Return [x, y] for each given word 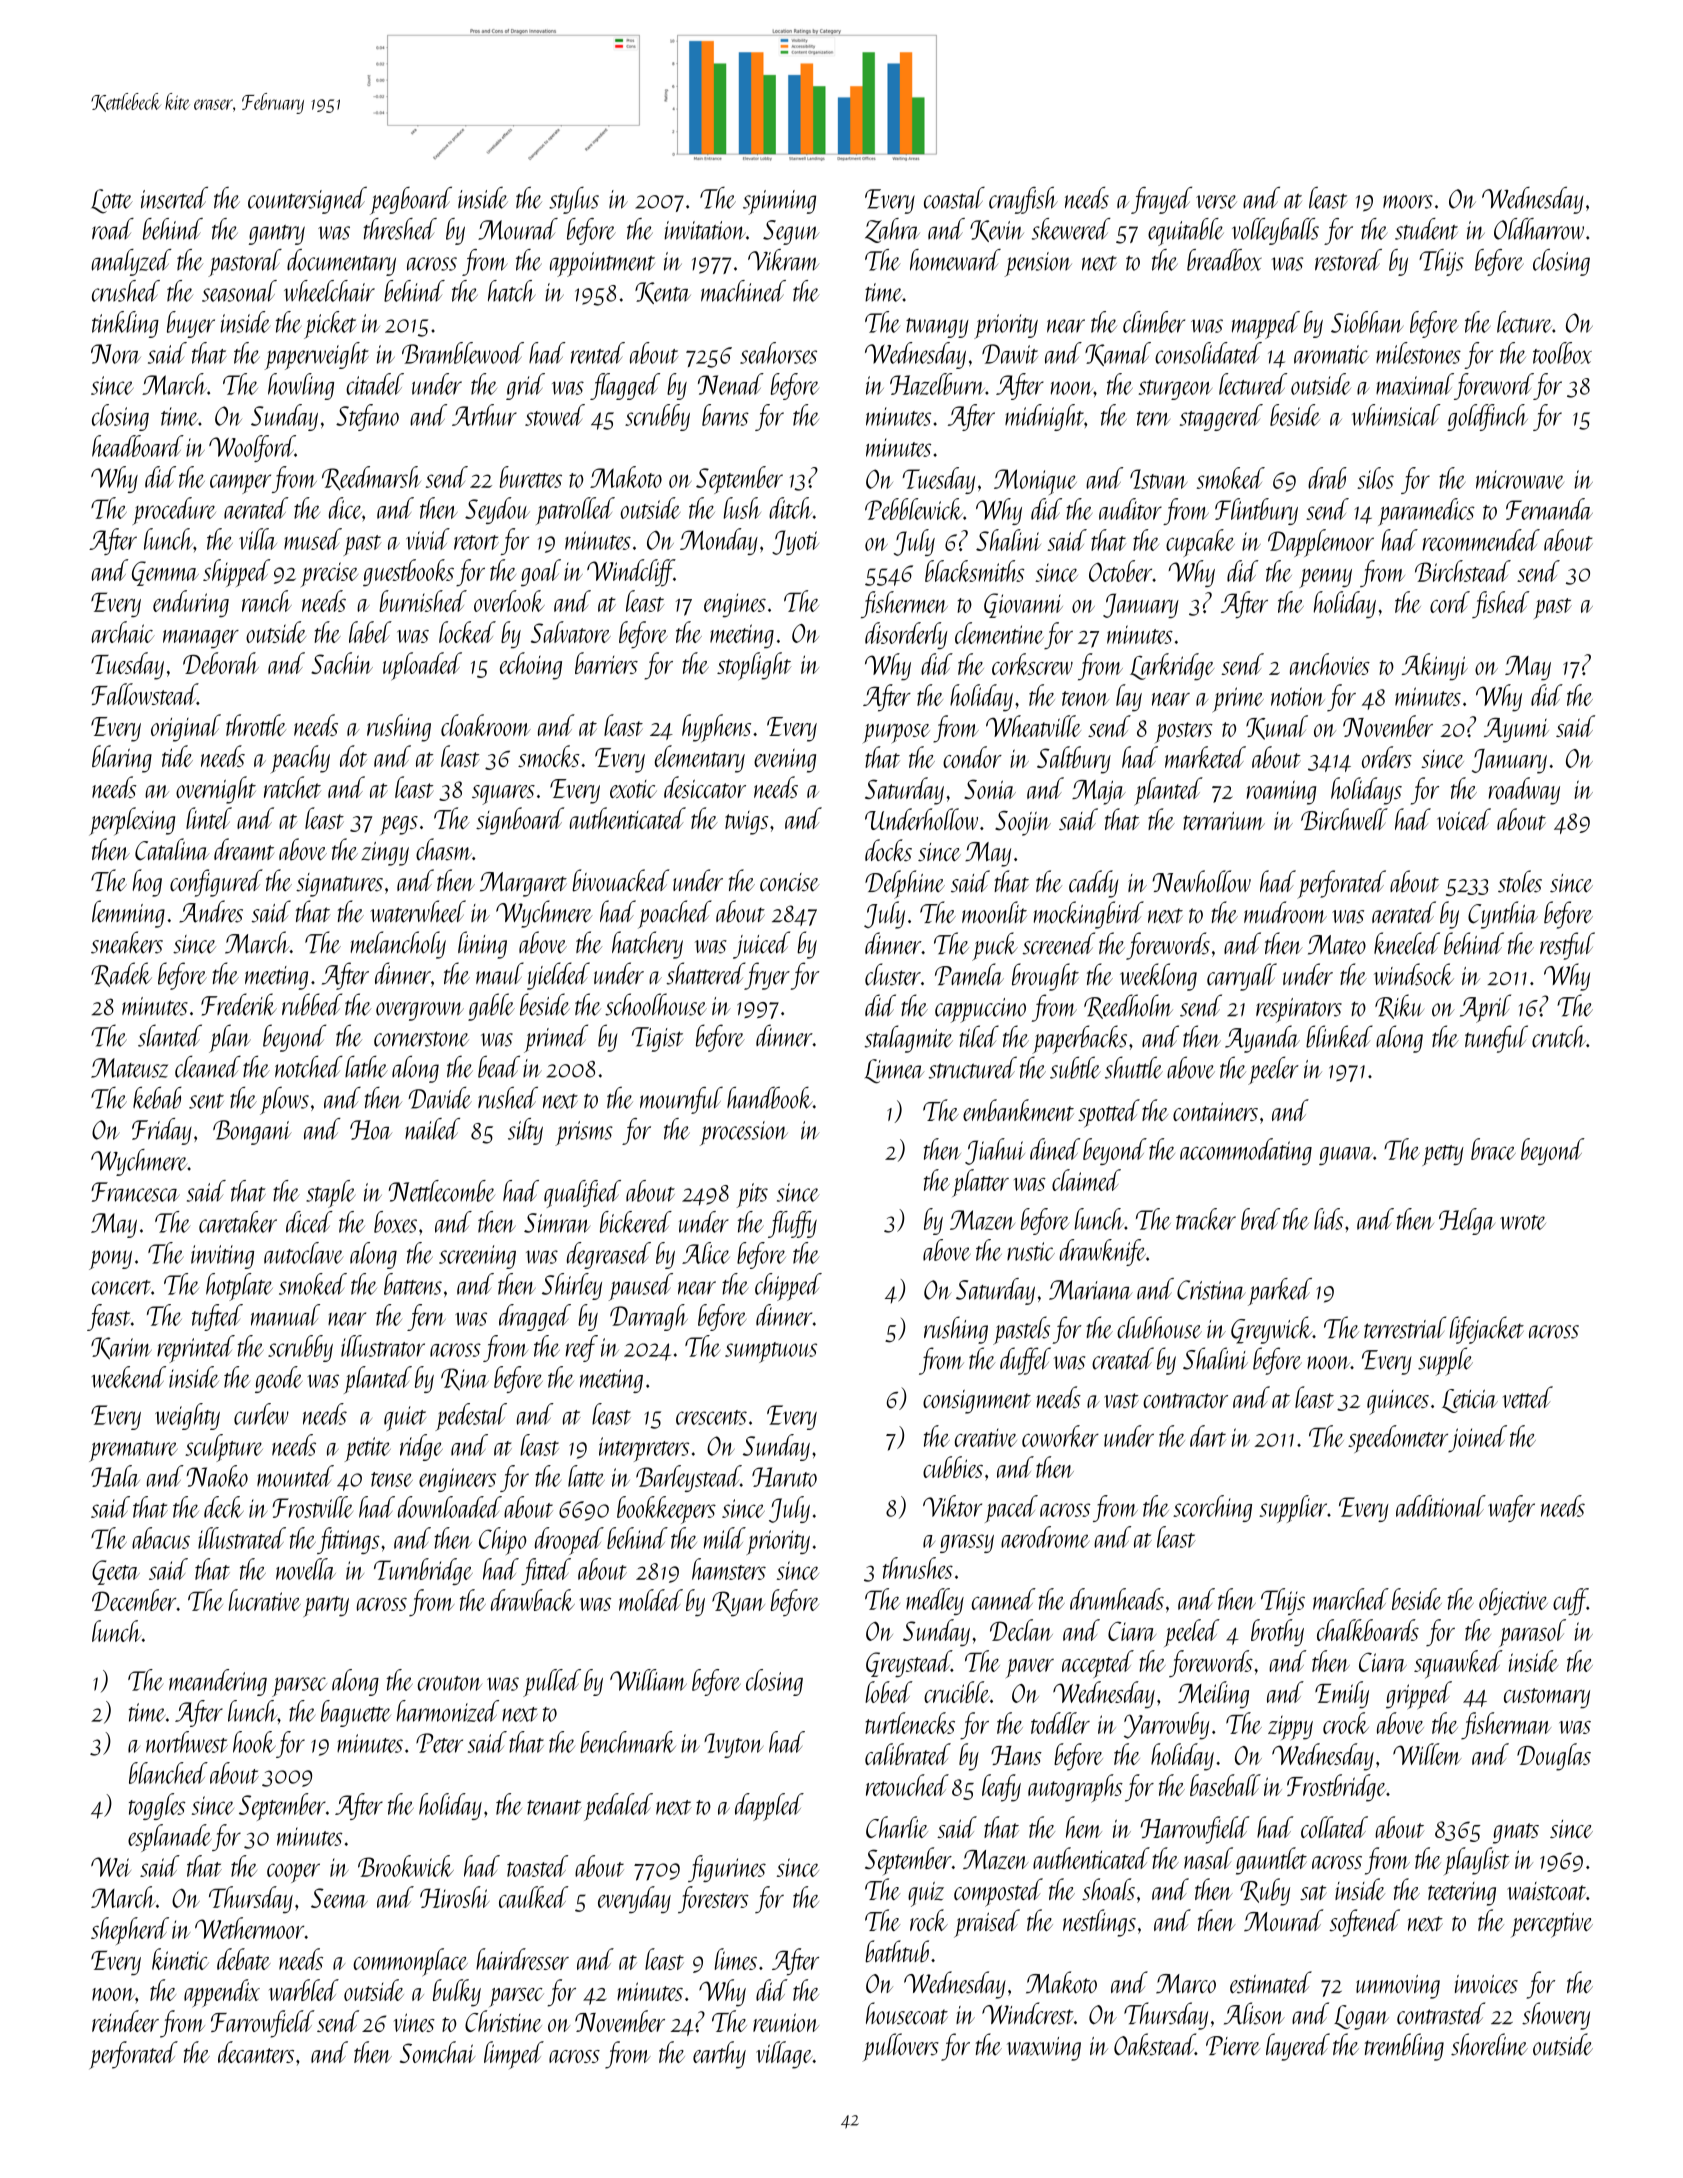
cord [1450, 602]
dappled [769, 1807]
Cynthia [1503, 915]
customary [1547, 1698]
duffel [1025, 1361]
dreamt [244, 849]
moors [1408, 202]
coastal [954, 198]
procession [744, 1133]
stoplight [754, 666]
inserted [174, 198]
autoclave [303, 1253]
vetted [1527, 1397]
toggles [157, 1806]
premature [133, 1451]
